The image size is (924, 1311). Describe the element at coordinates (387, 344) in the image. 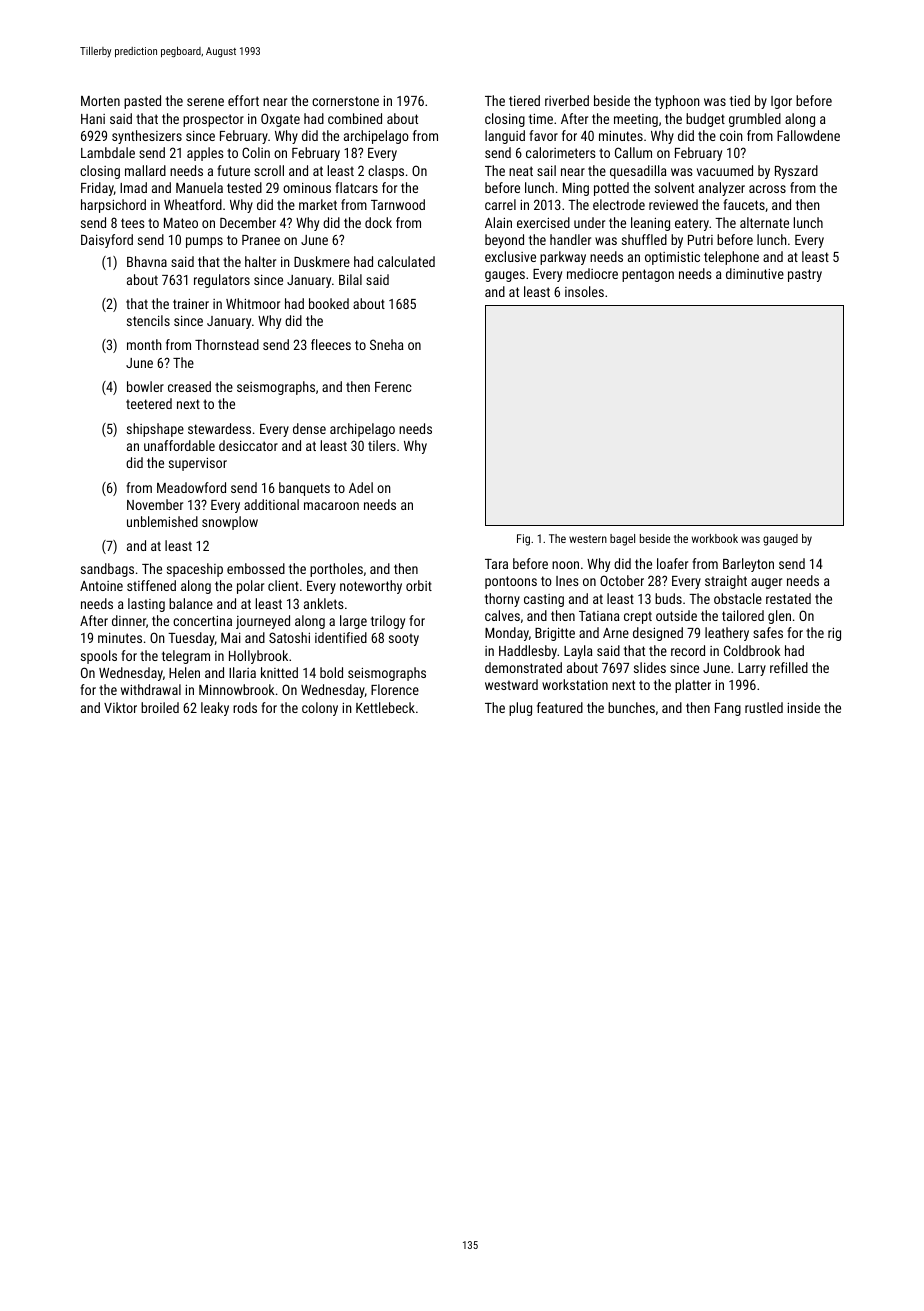

I see `Sneha` at that location.
